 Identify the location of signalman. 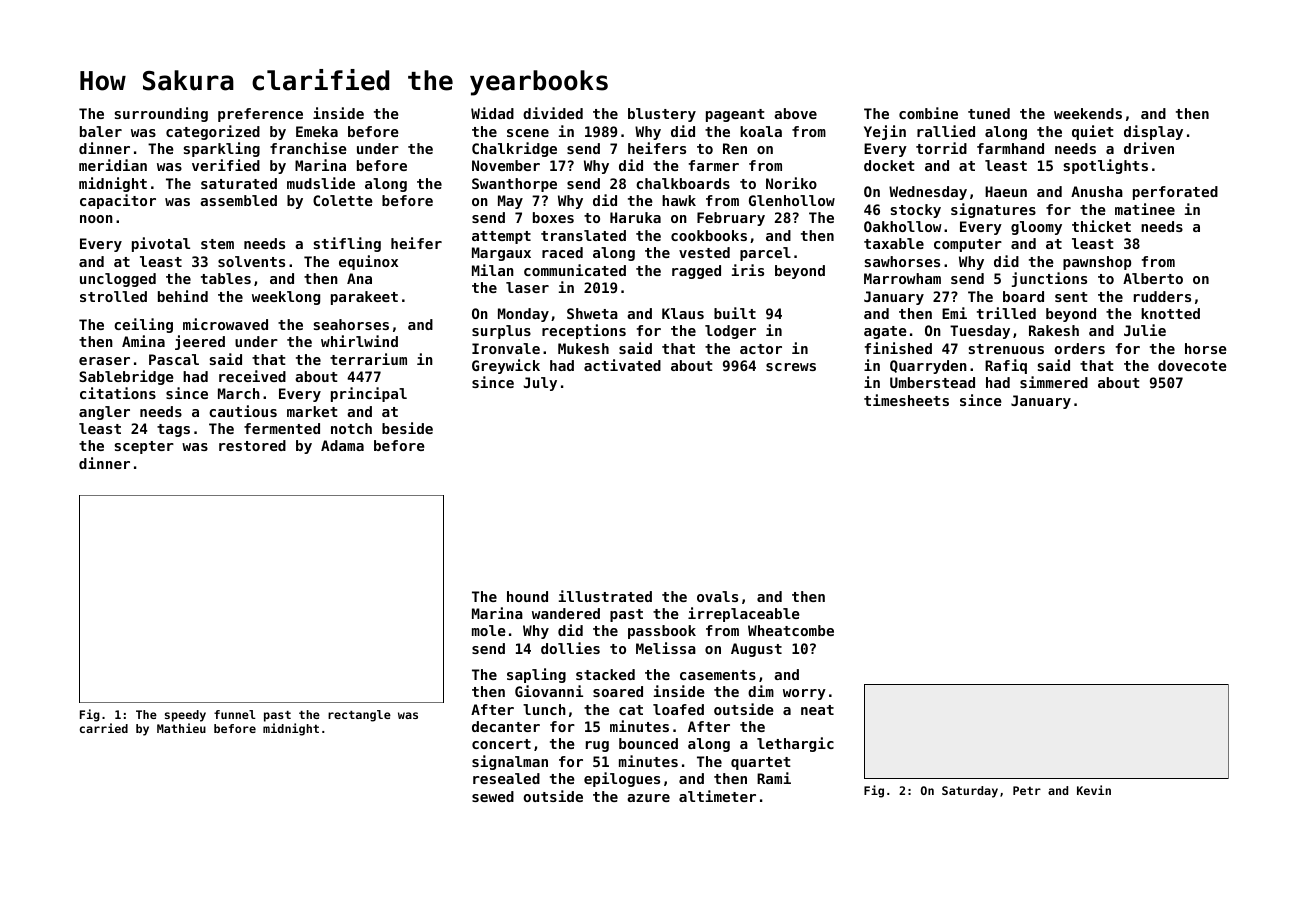
(510, 762).
